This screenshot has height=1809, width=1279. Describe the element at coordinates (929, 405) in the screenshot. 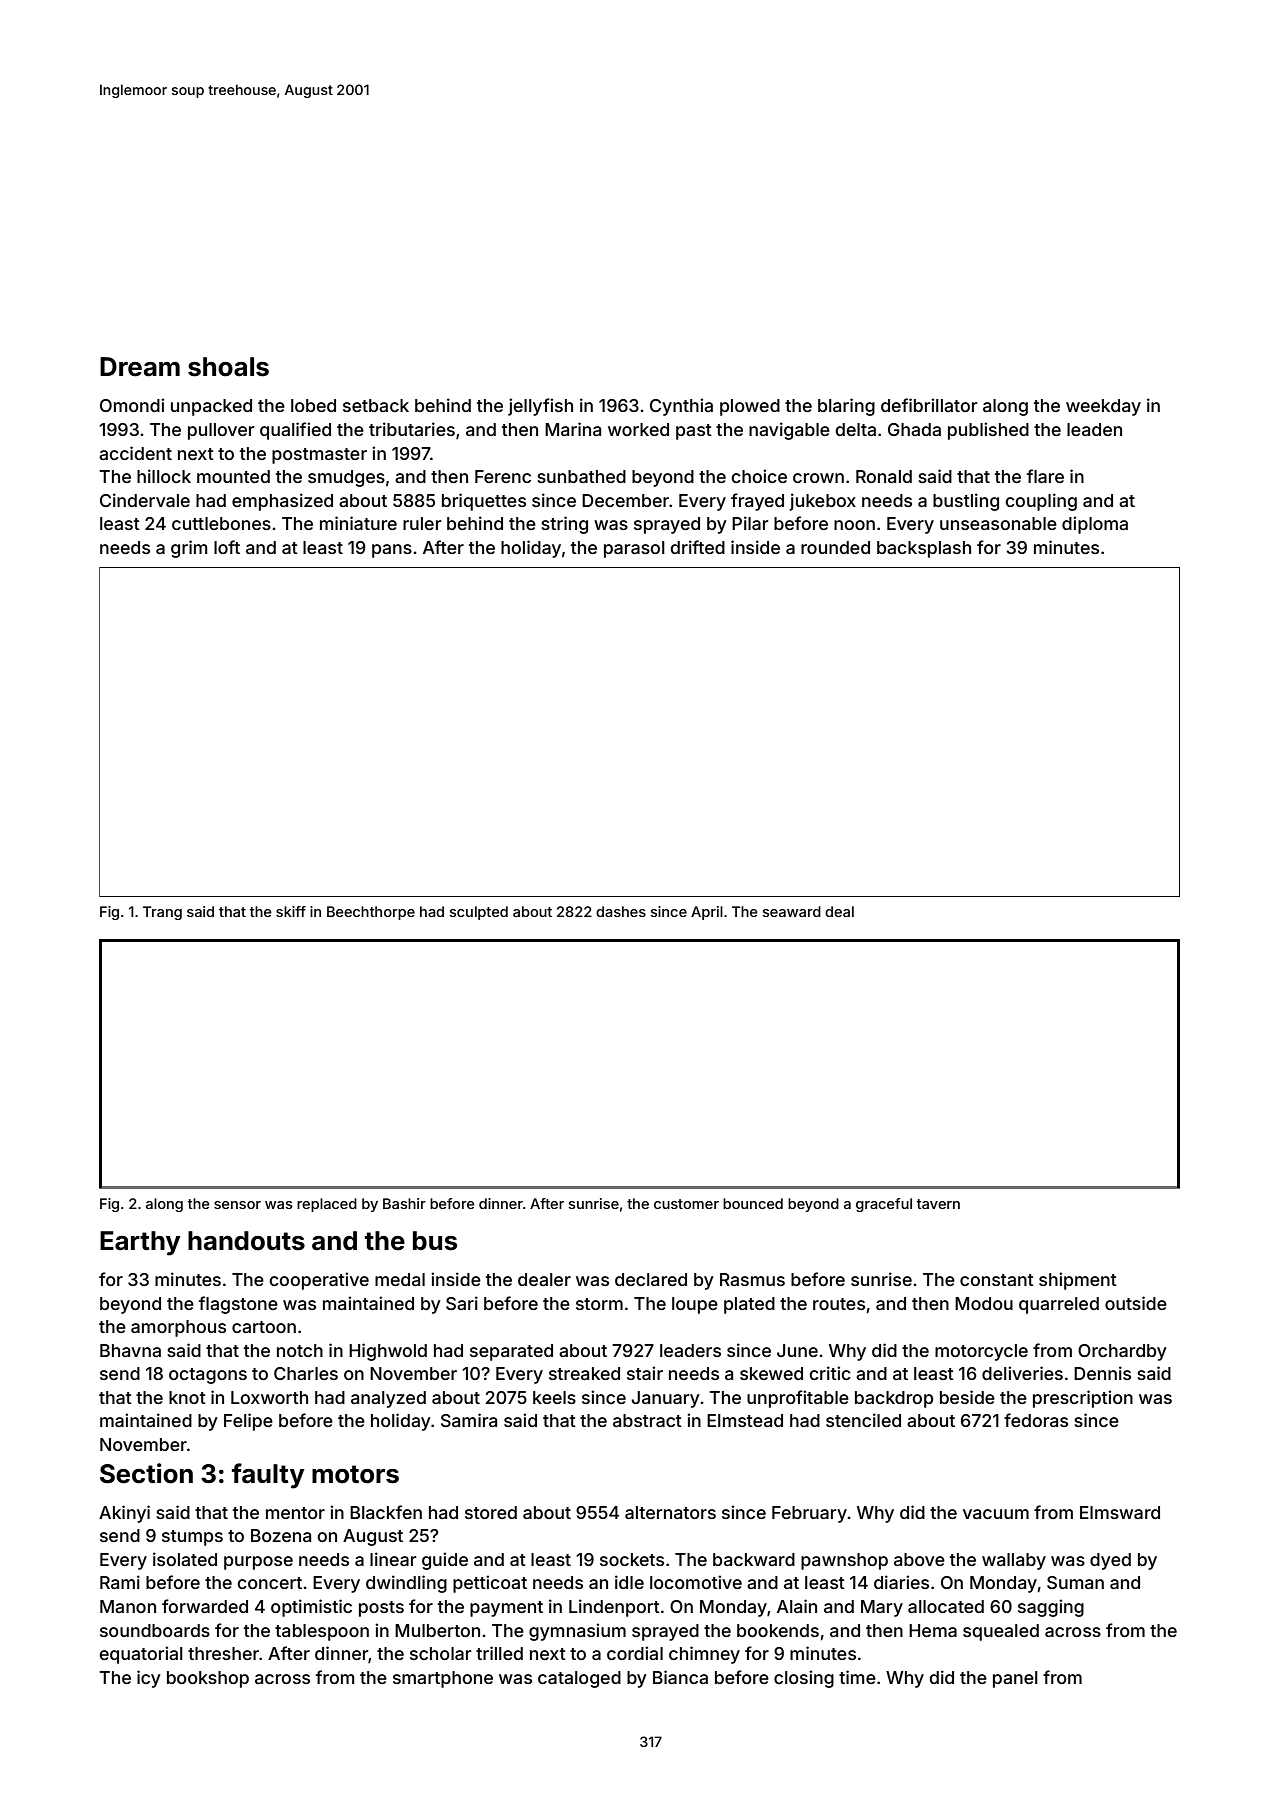

I see `defibrillator` at that location.
